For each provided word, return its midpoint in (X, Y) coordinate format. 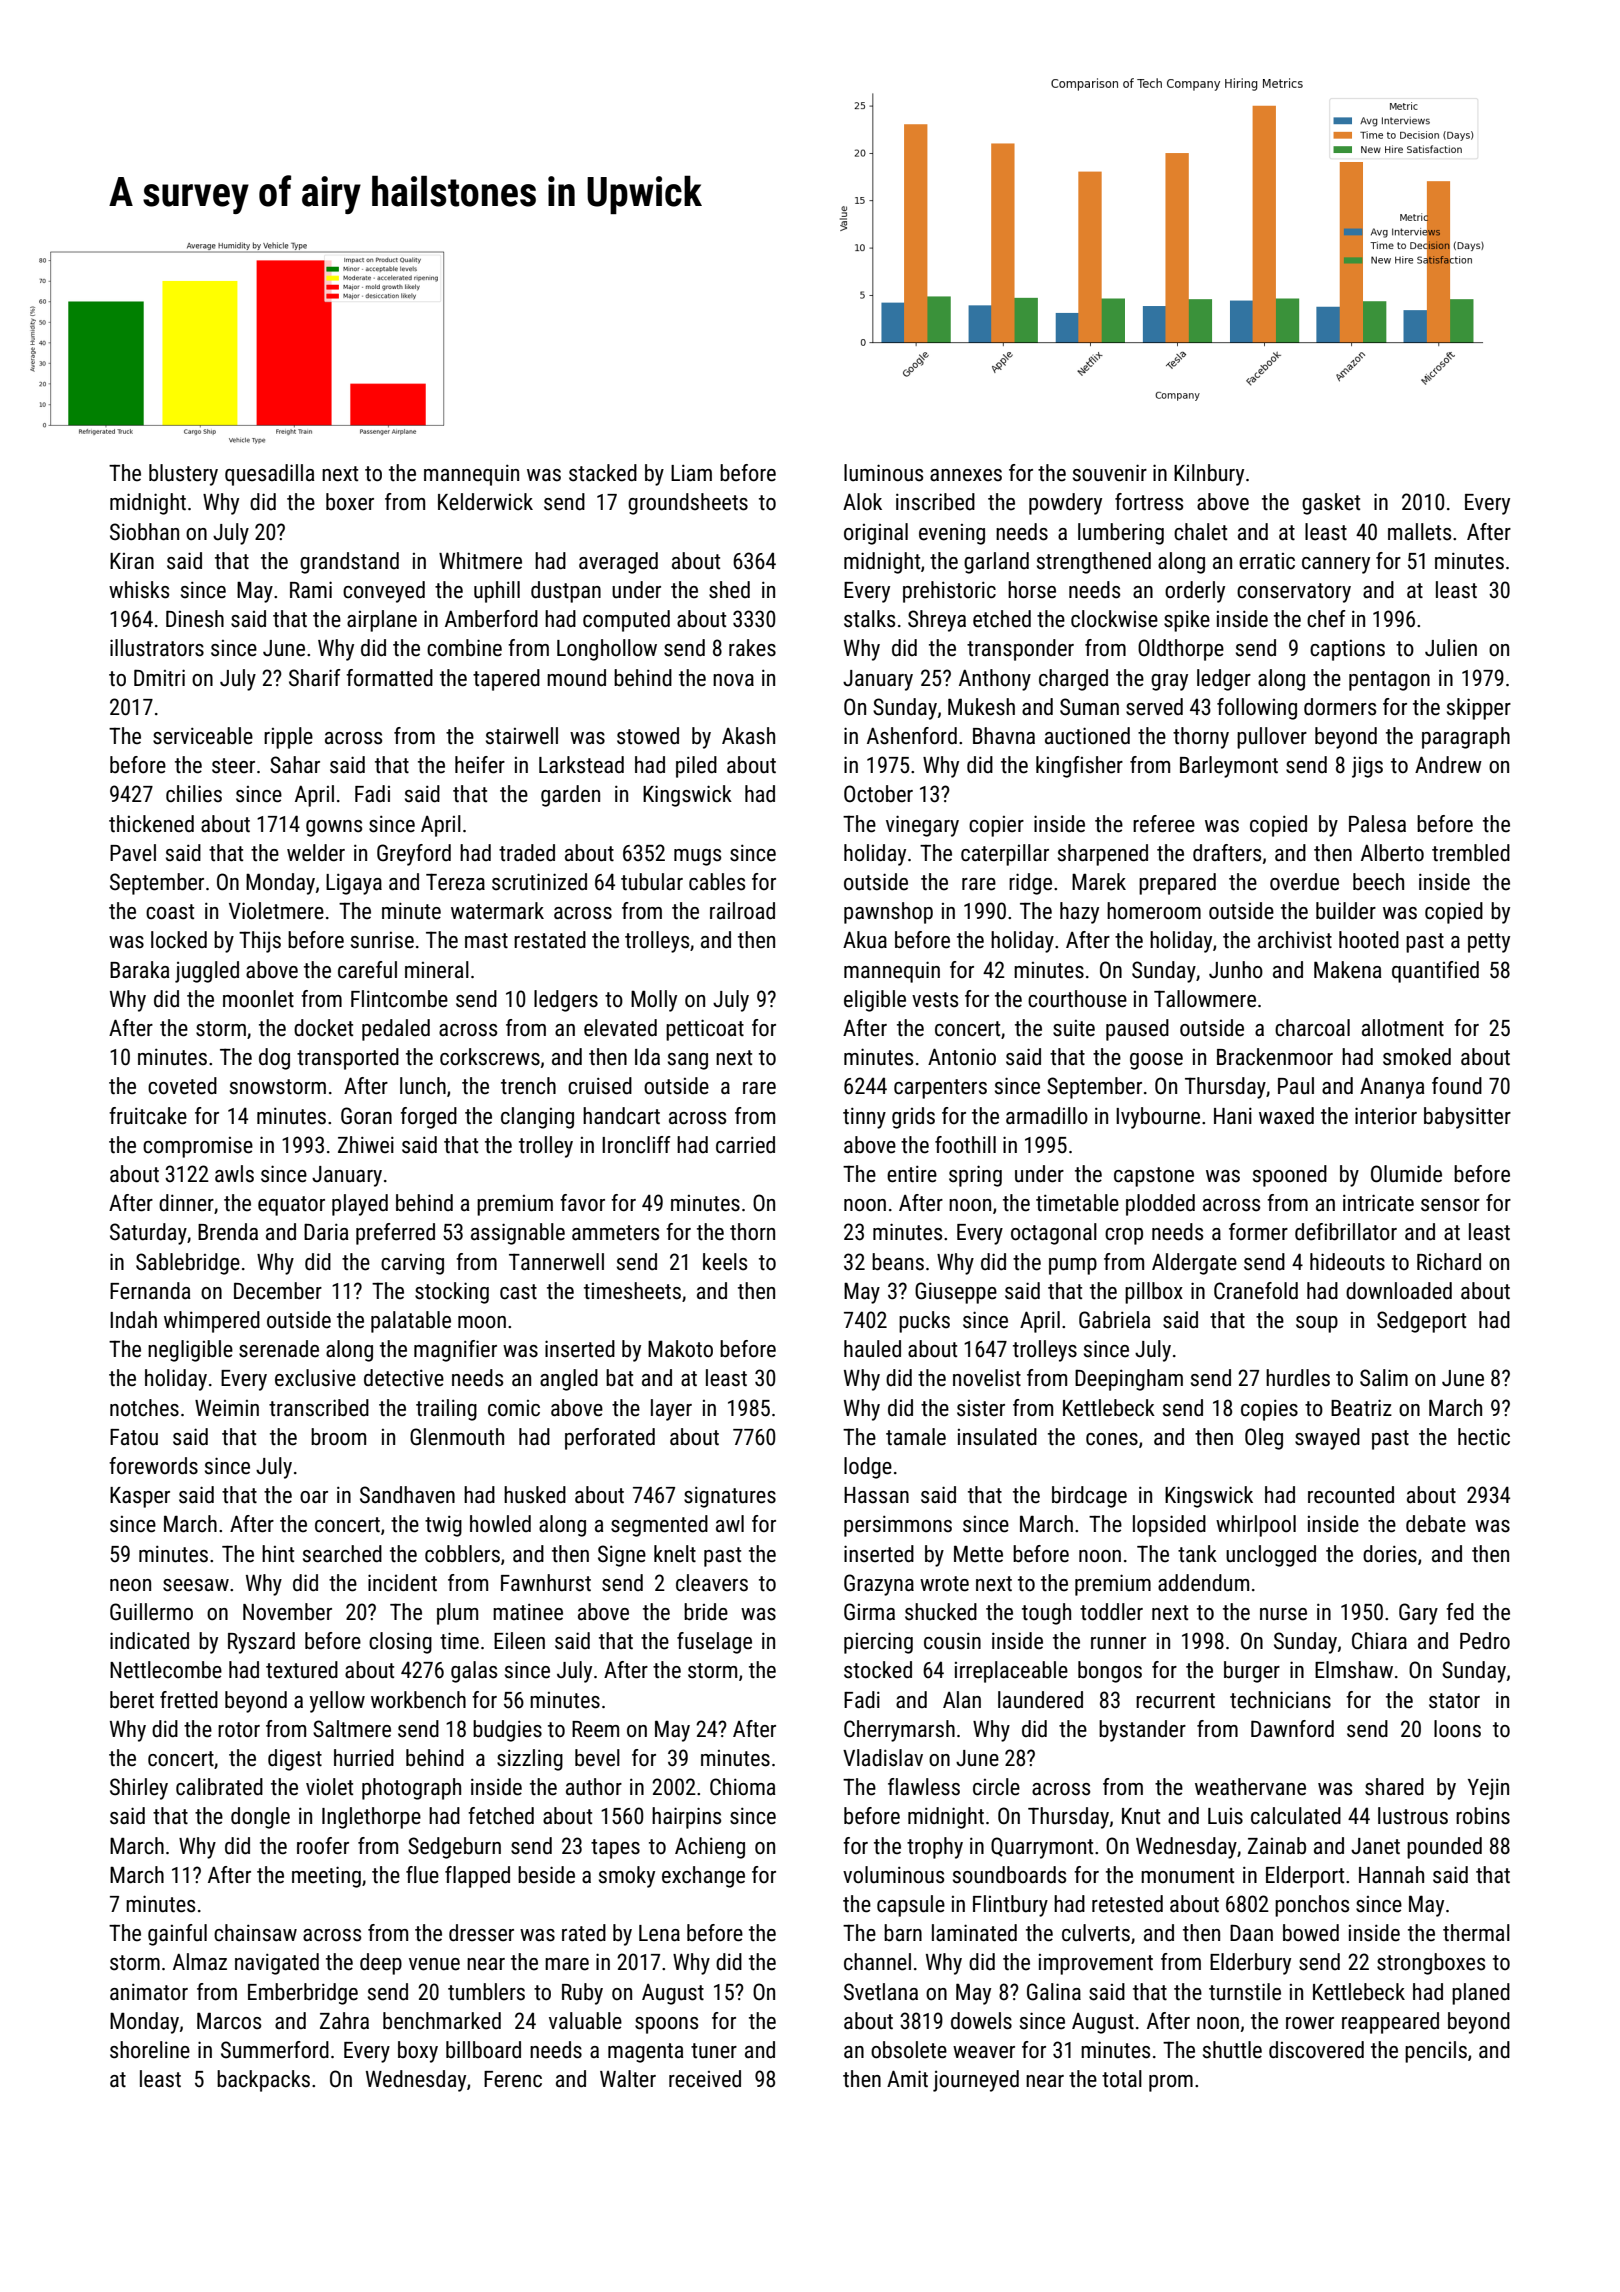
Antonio (962, 1057)
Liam (691, 472)
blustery (183, 475)
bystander (1142, 1731)
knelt (675, 1554)
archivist (1295, 940)
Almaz (200, 1961)
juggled (207, 972)
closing (400, 1643)
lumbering (1121, 534)
